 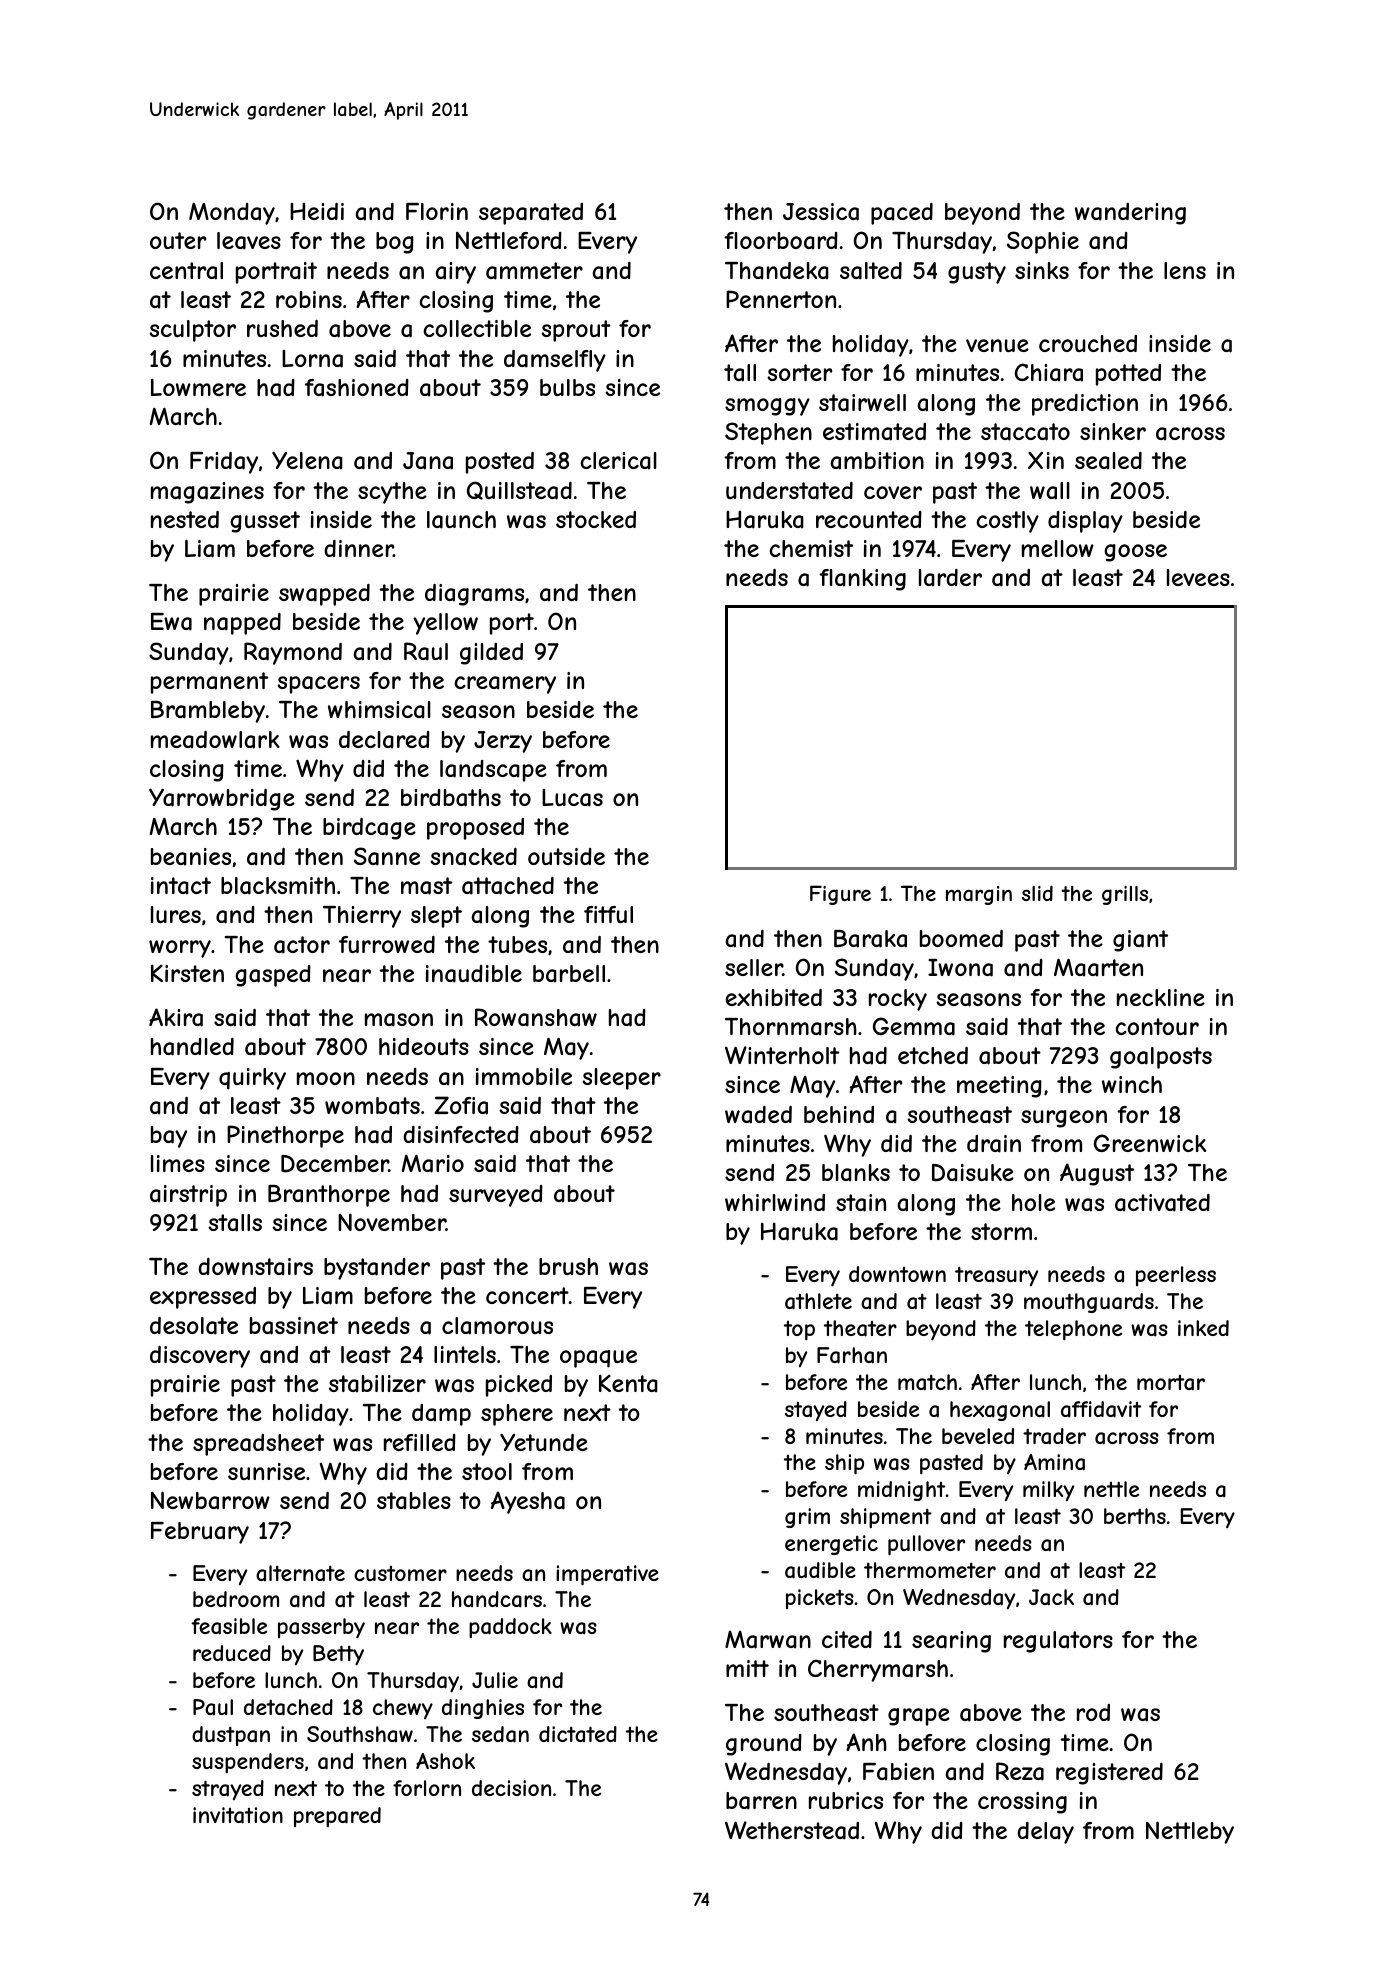 I want to click on Wetherstead, so click(x=792, y=1830).
